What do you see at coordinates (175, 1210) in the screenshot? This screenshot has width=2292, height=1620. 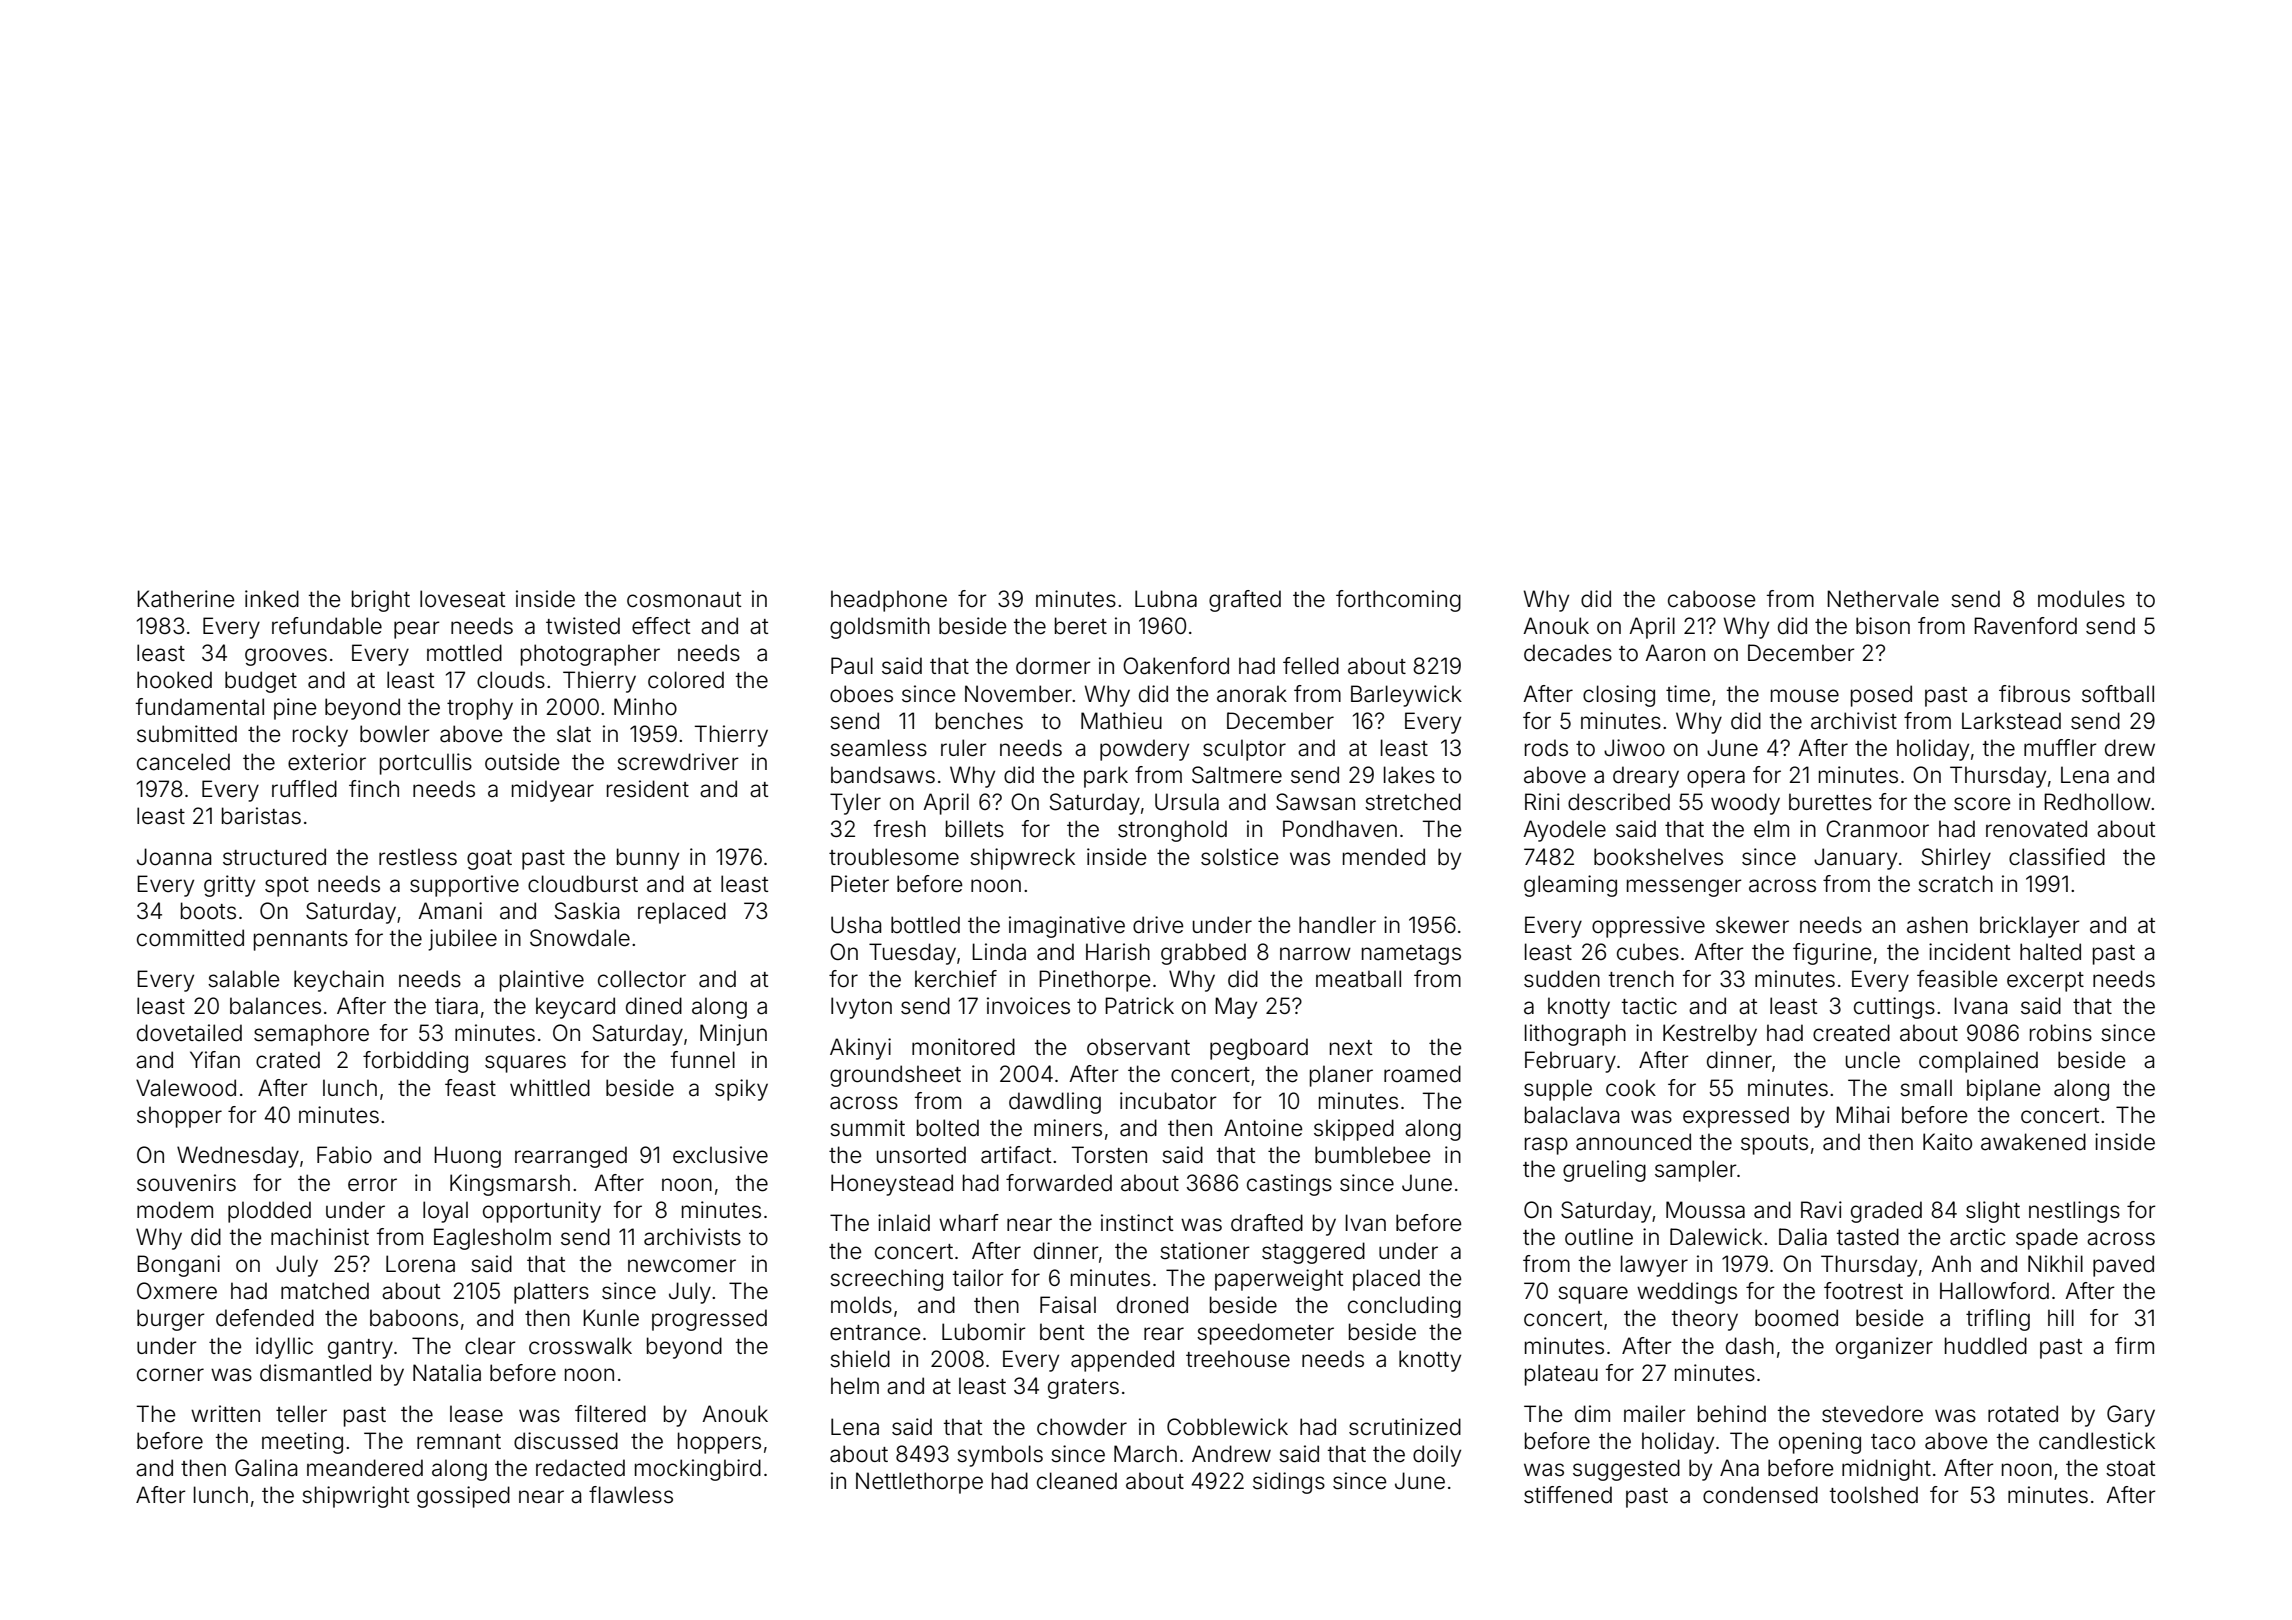 I see `modem` at bounding box center [175, 1210].
